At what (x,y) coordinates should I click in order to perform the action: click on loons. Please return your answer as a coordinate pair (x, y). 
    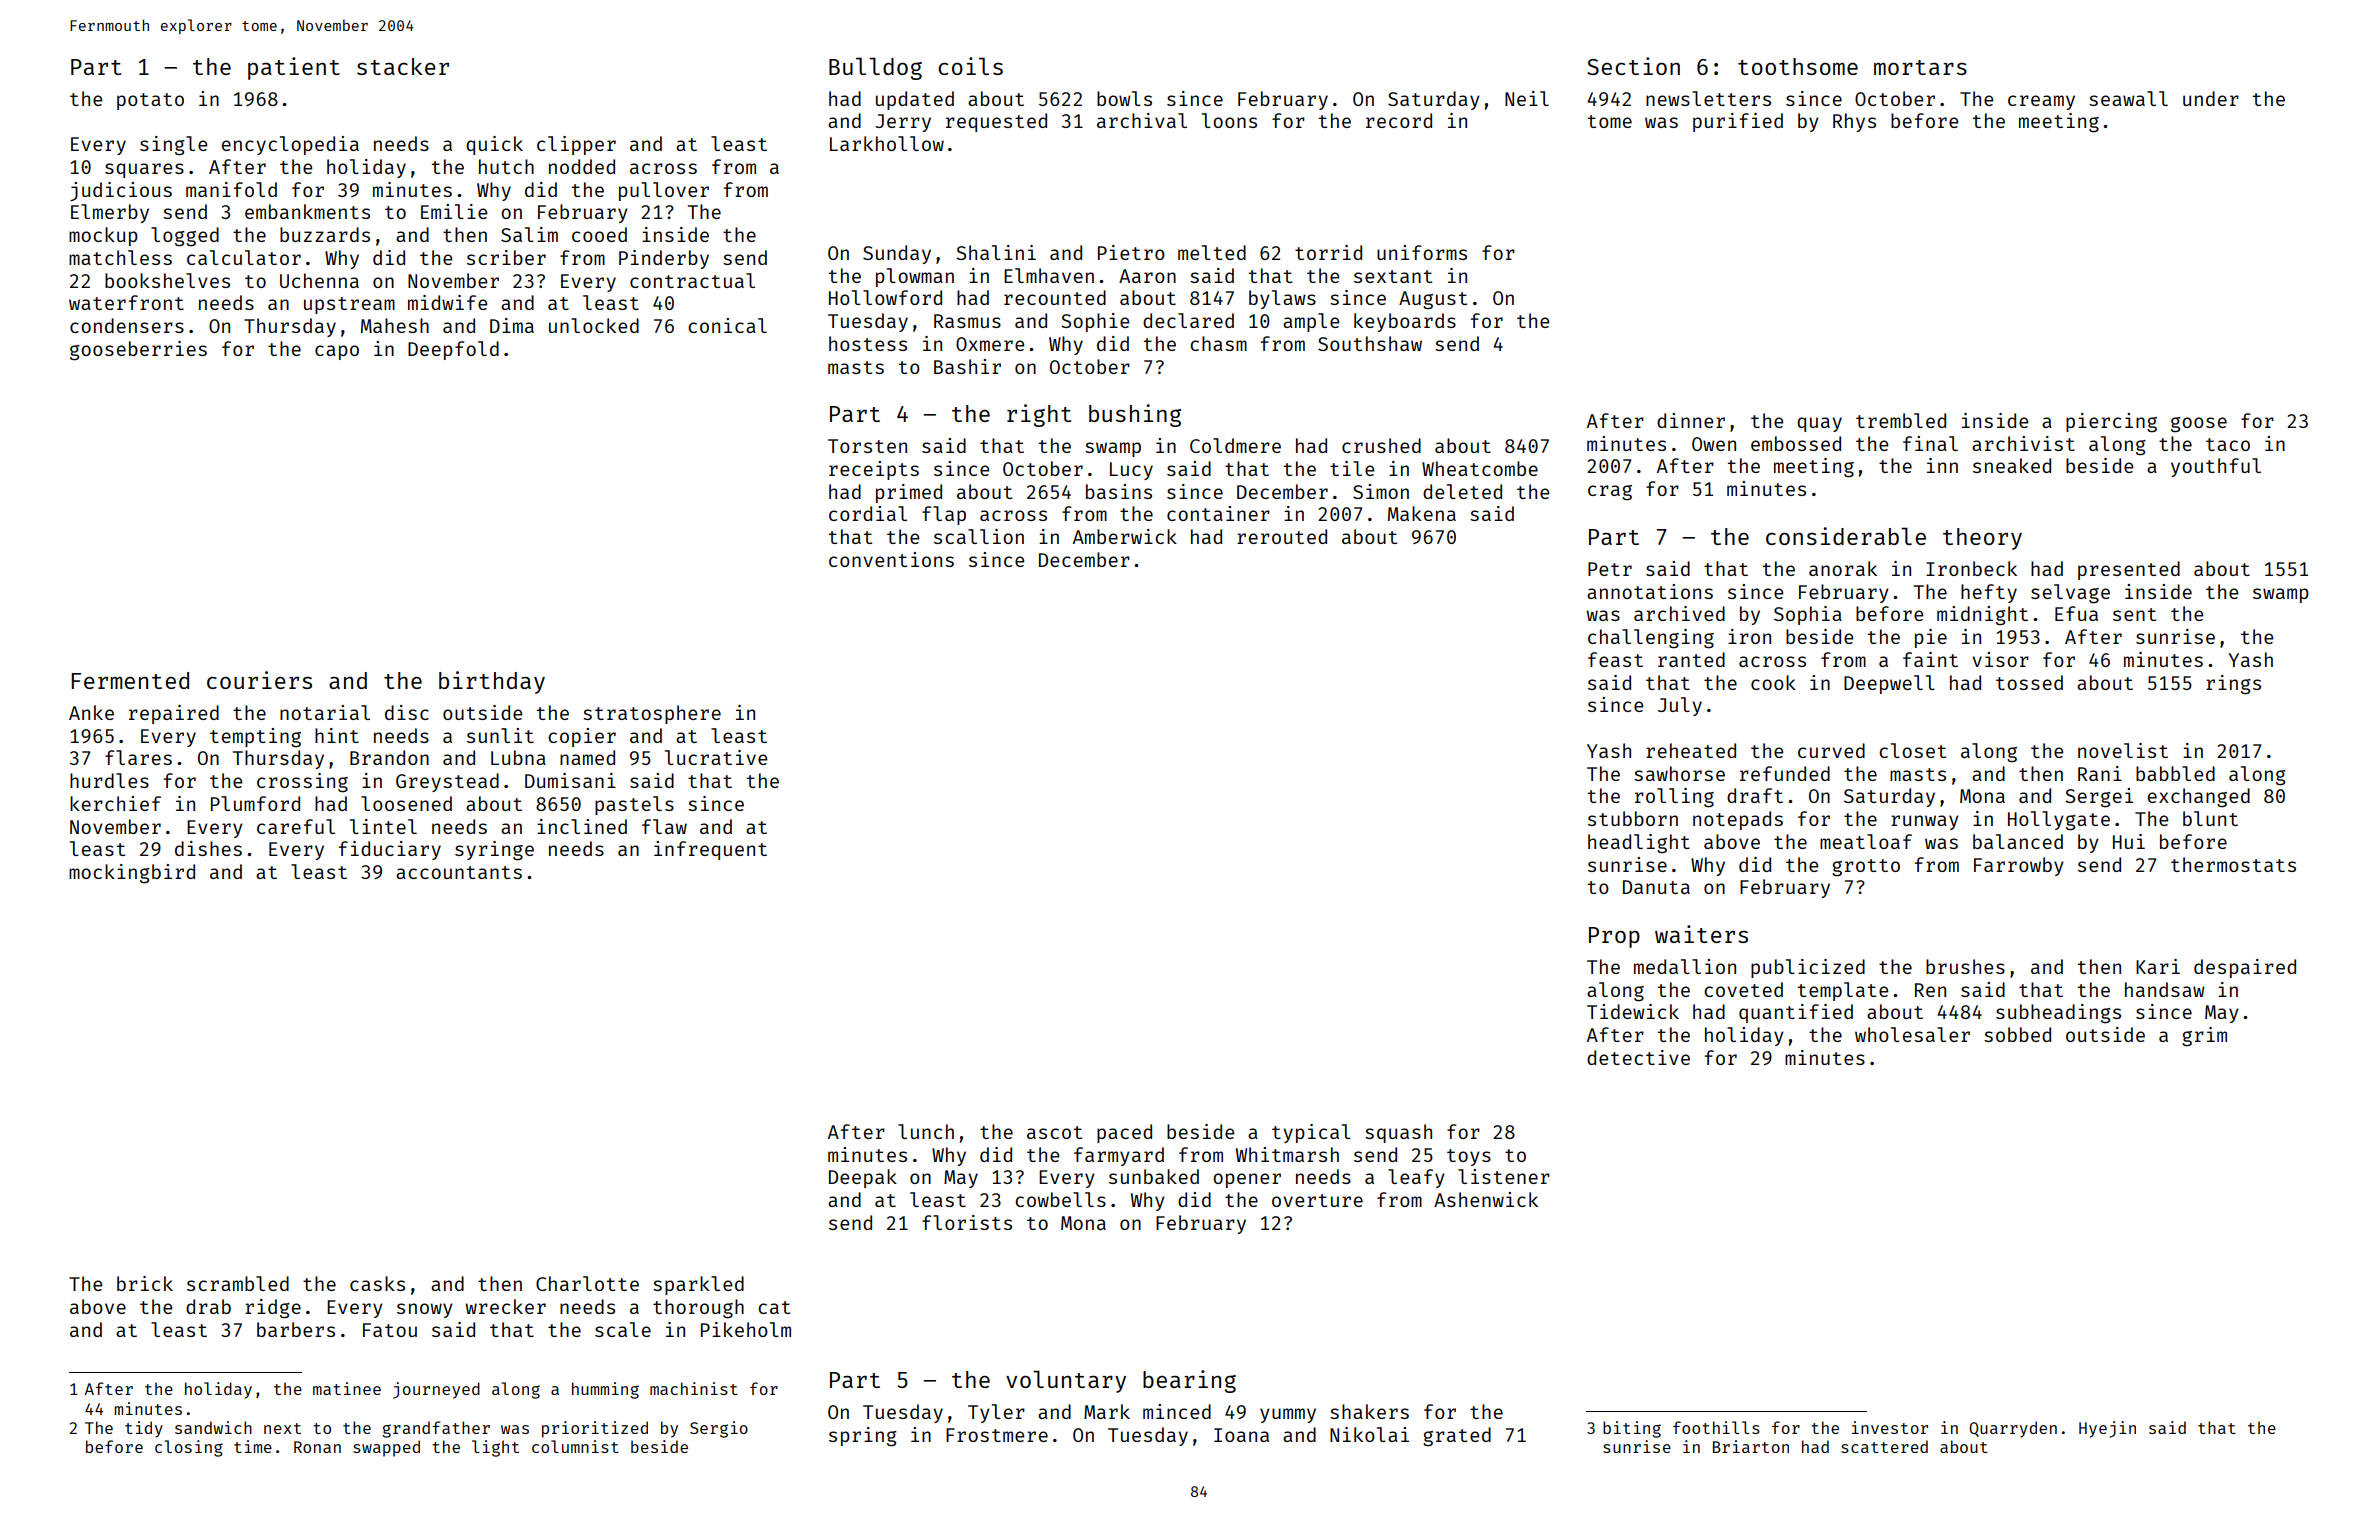
    Looking at the image, I should click on (1229, 120).
